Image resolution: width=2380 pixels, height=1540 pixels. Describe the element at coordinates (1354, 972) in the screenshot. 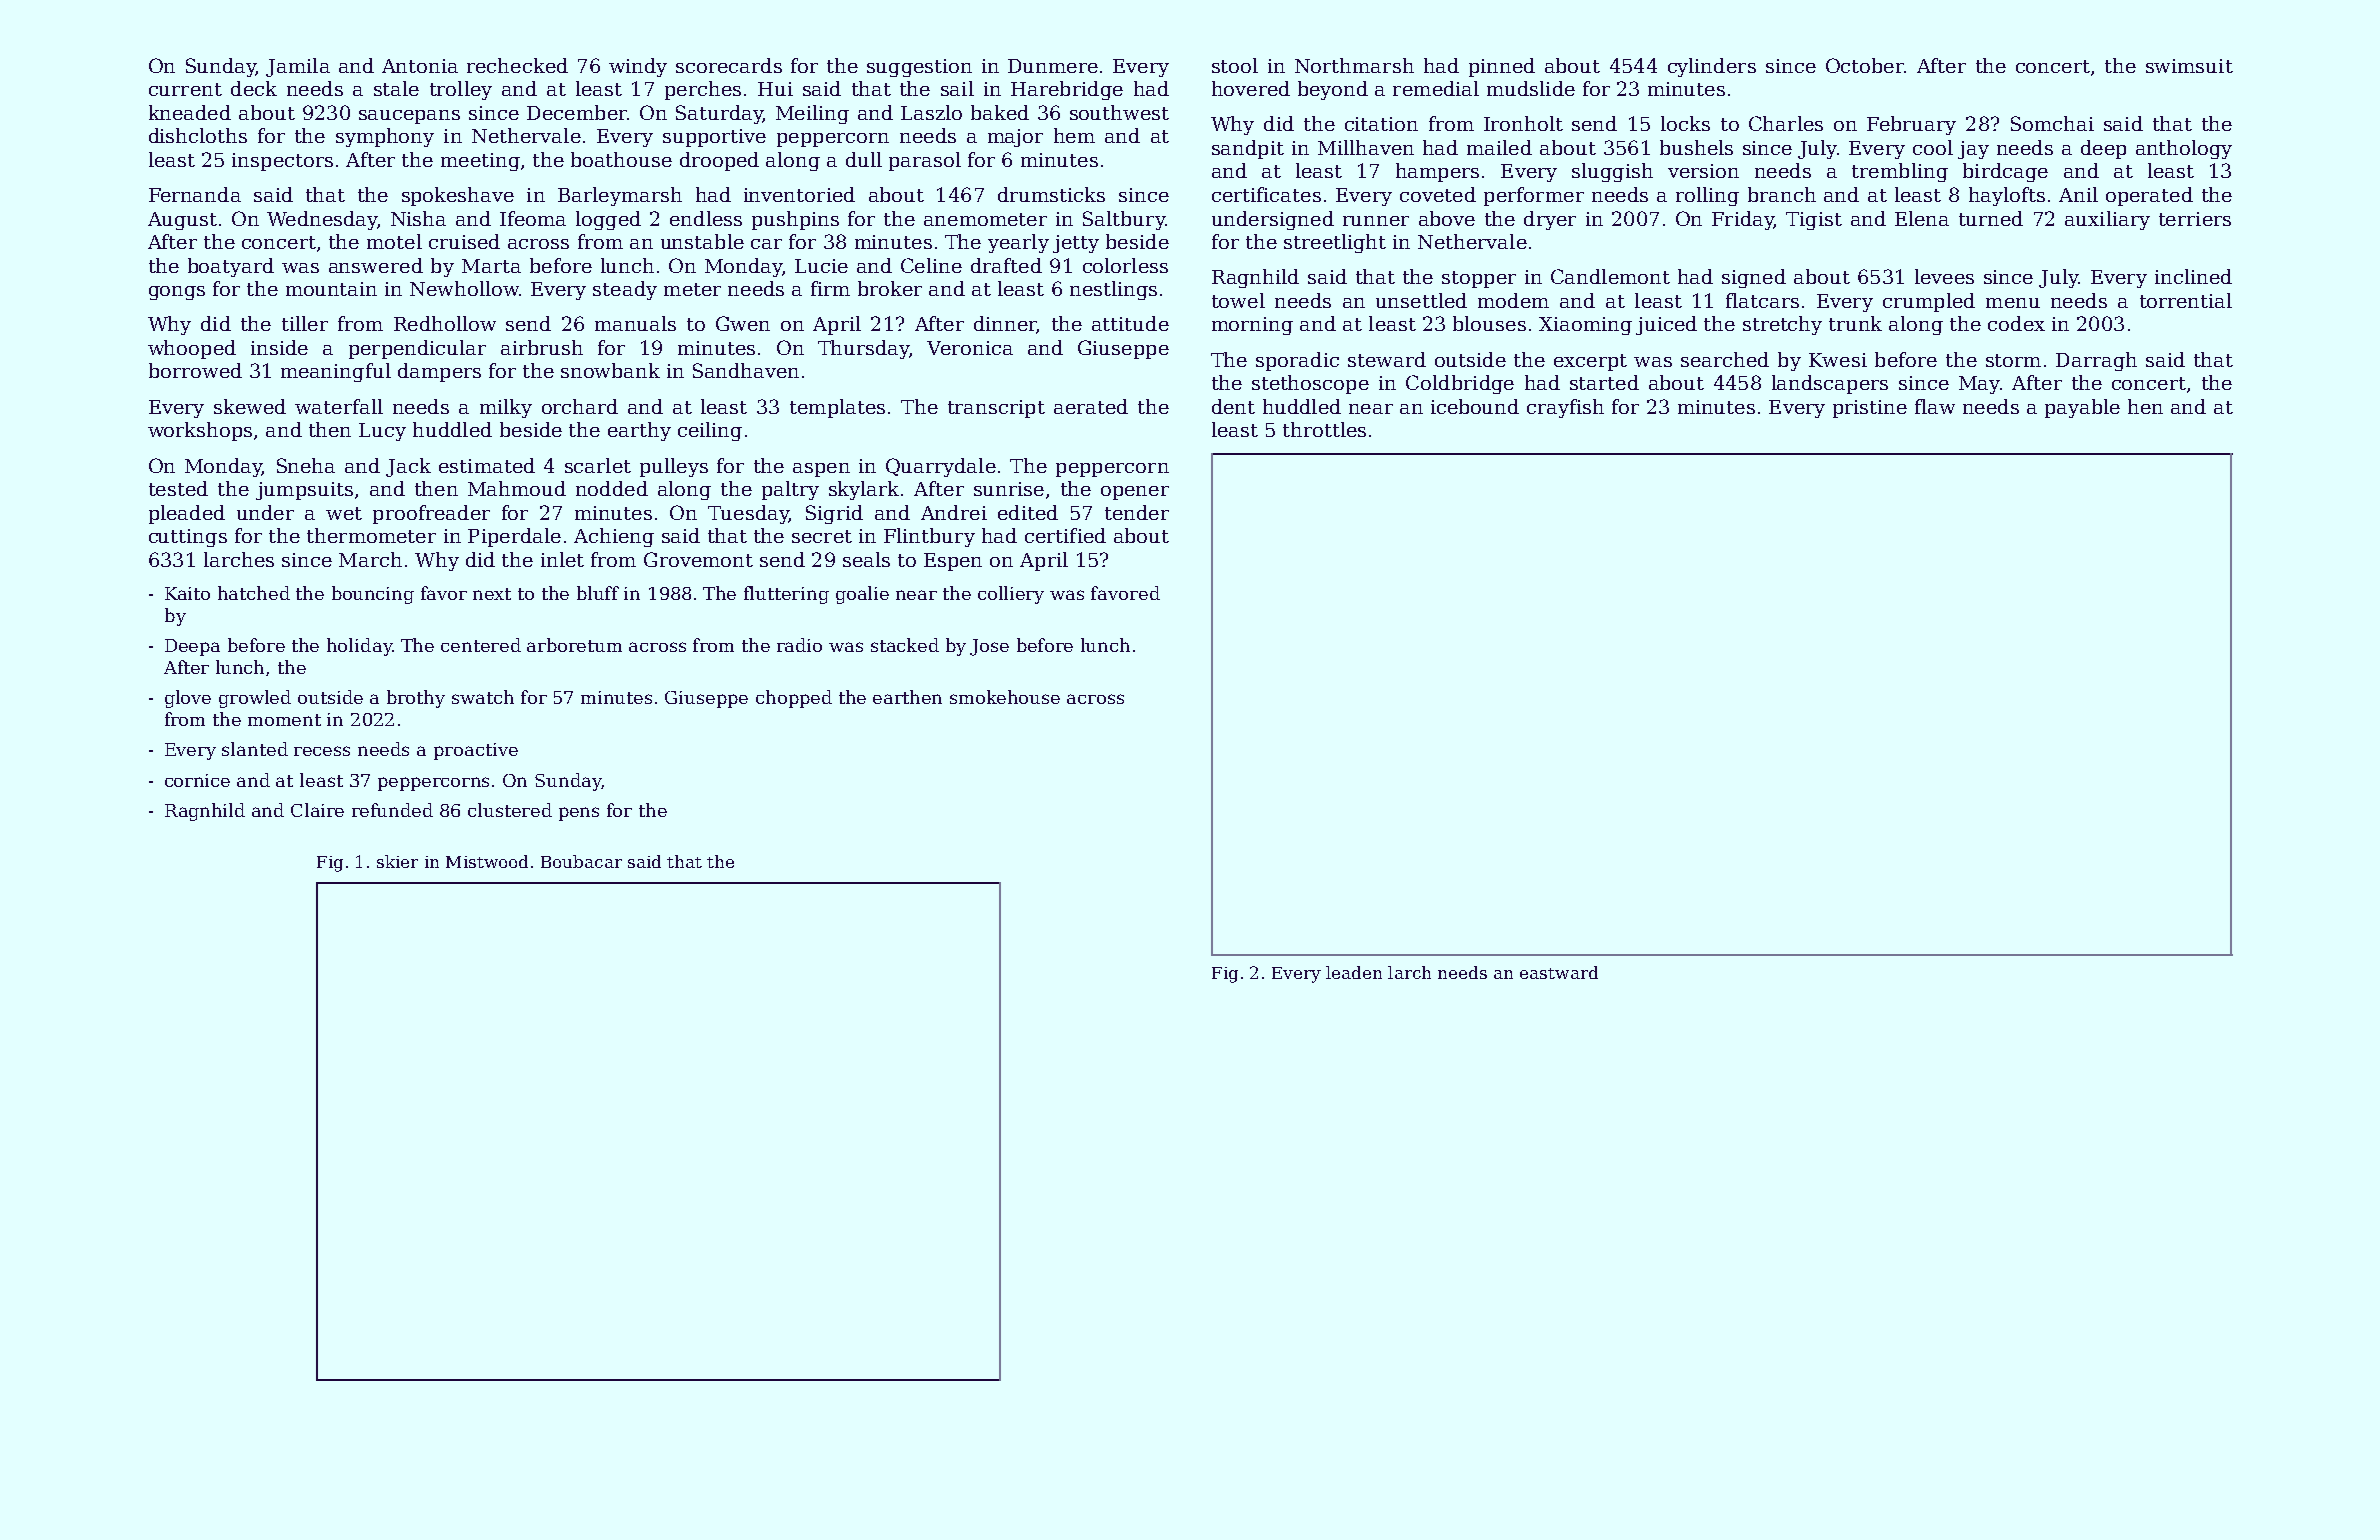

I see `leaden` at that location.
